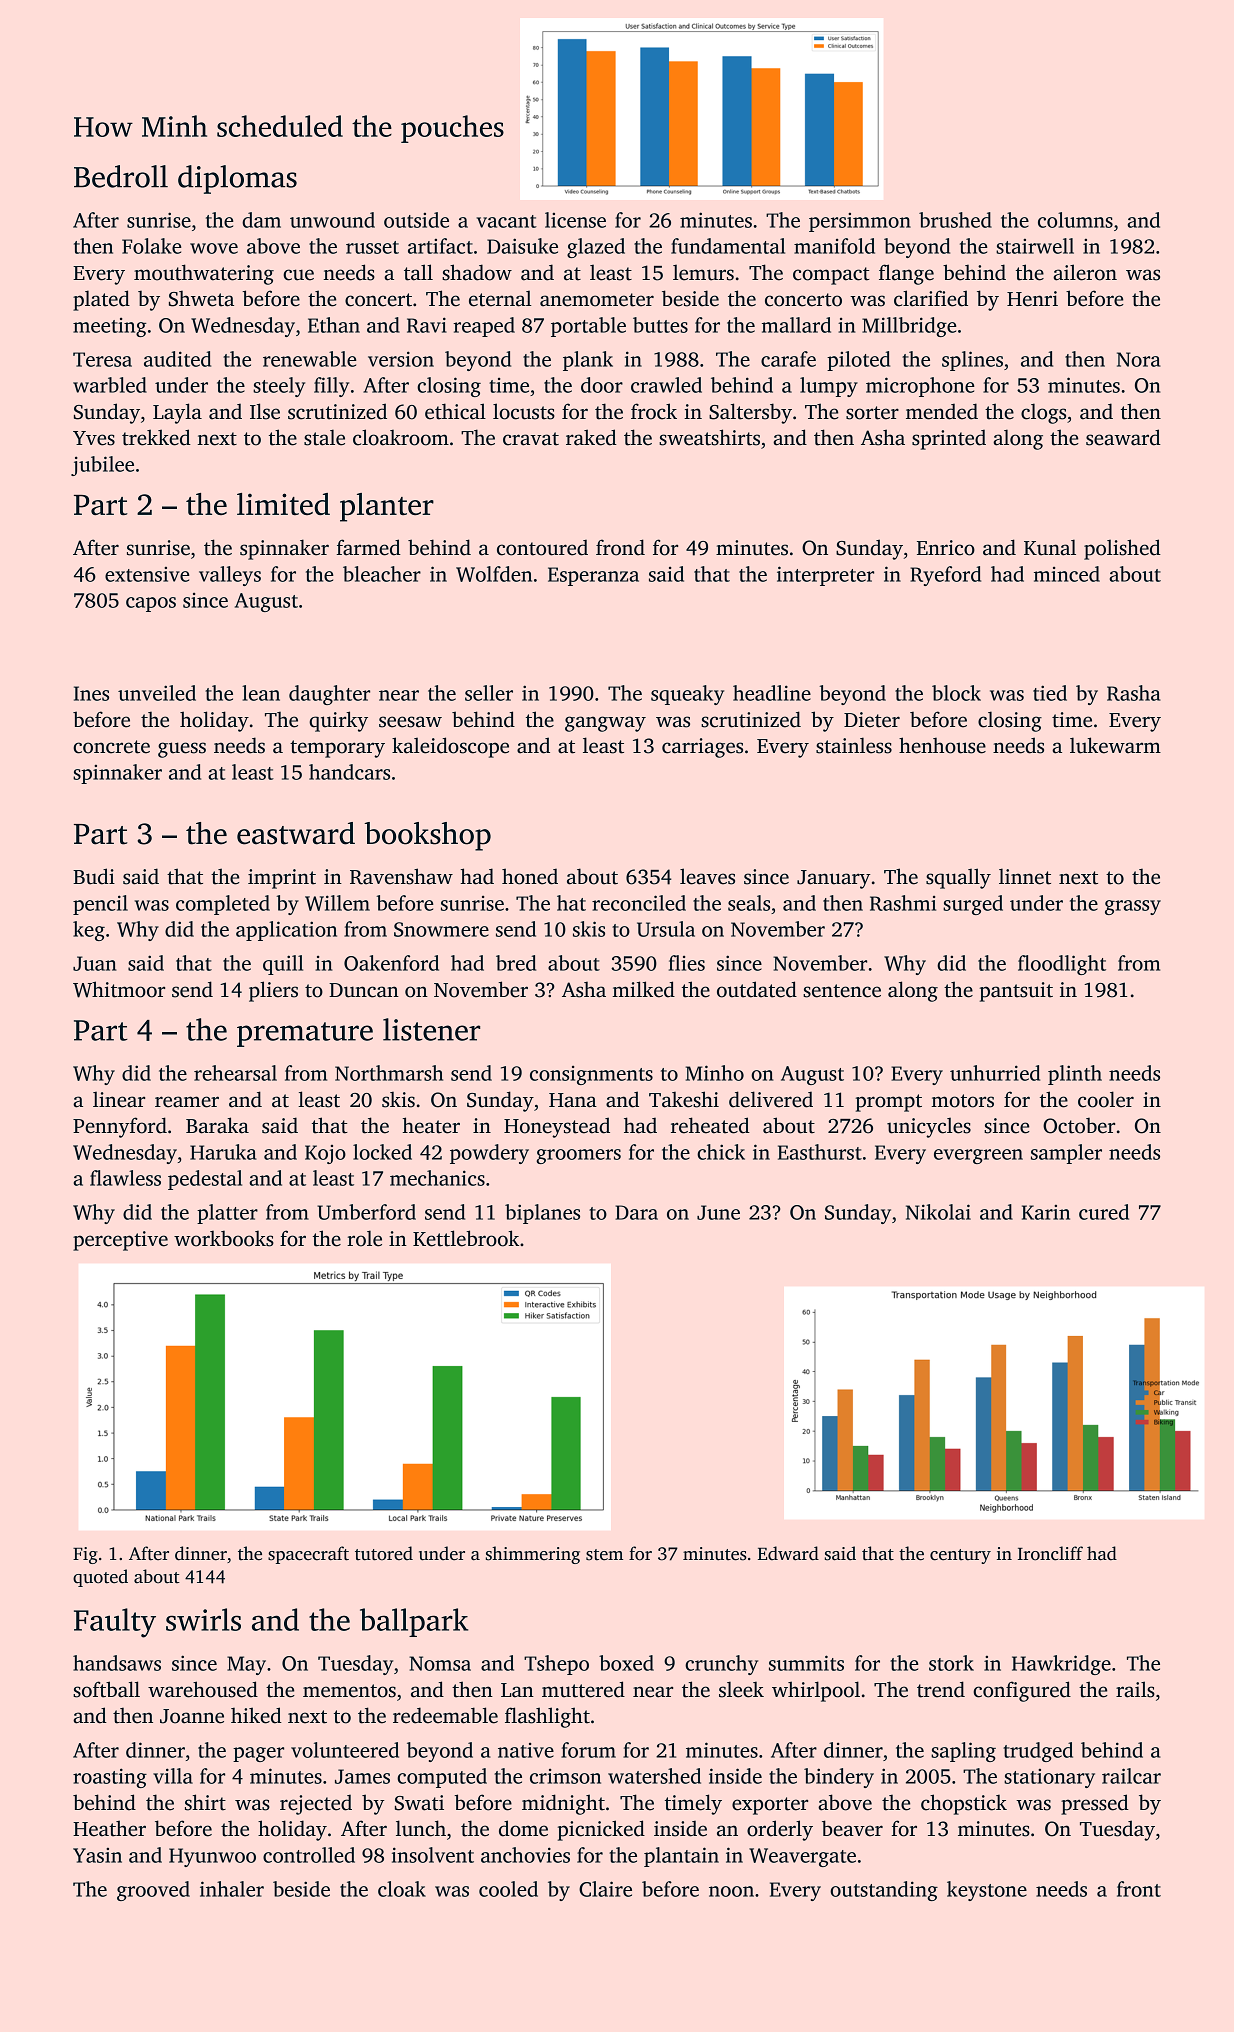 The width and height of the screenshot is (1234, 2032). I want to click on grooved, so click(153, 1891).
